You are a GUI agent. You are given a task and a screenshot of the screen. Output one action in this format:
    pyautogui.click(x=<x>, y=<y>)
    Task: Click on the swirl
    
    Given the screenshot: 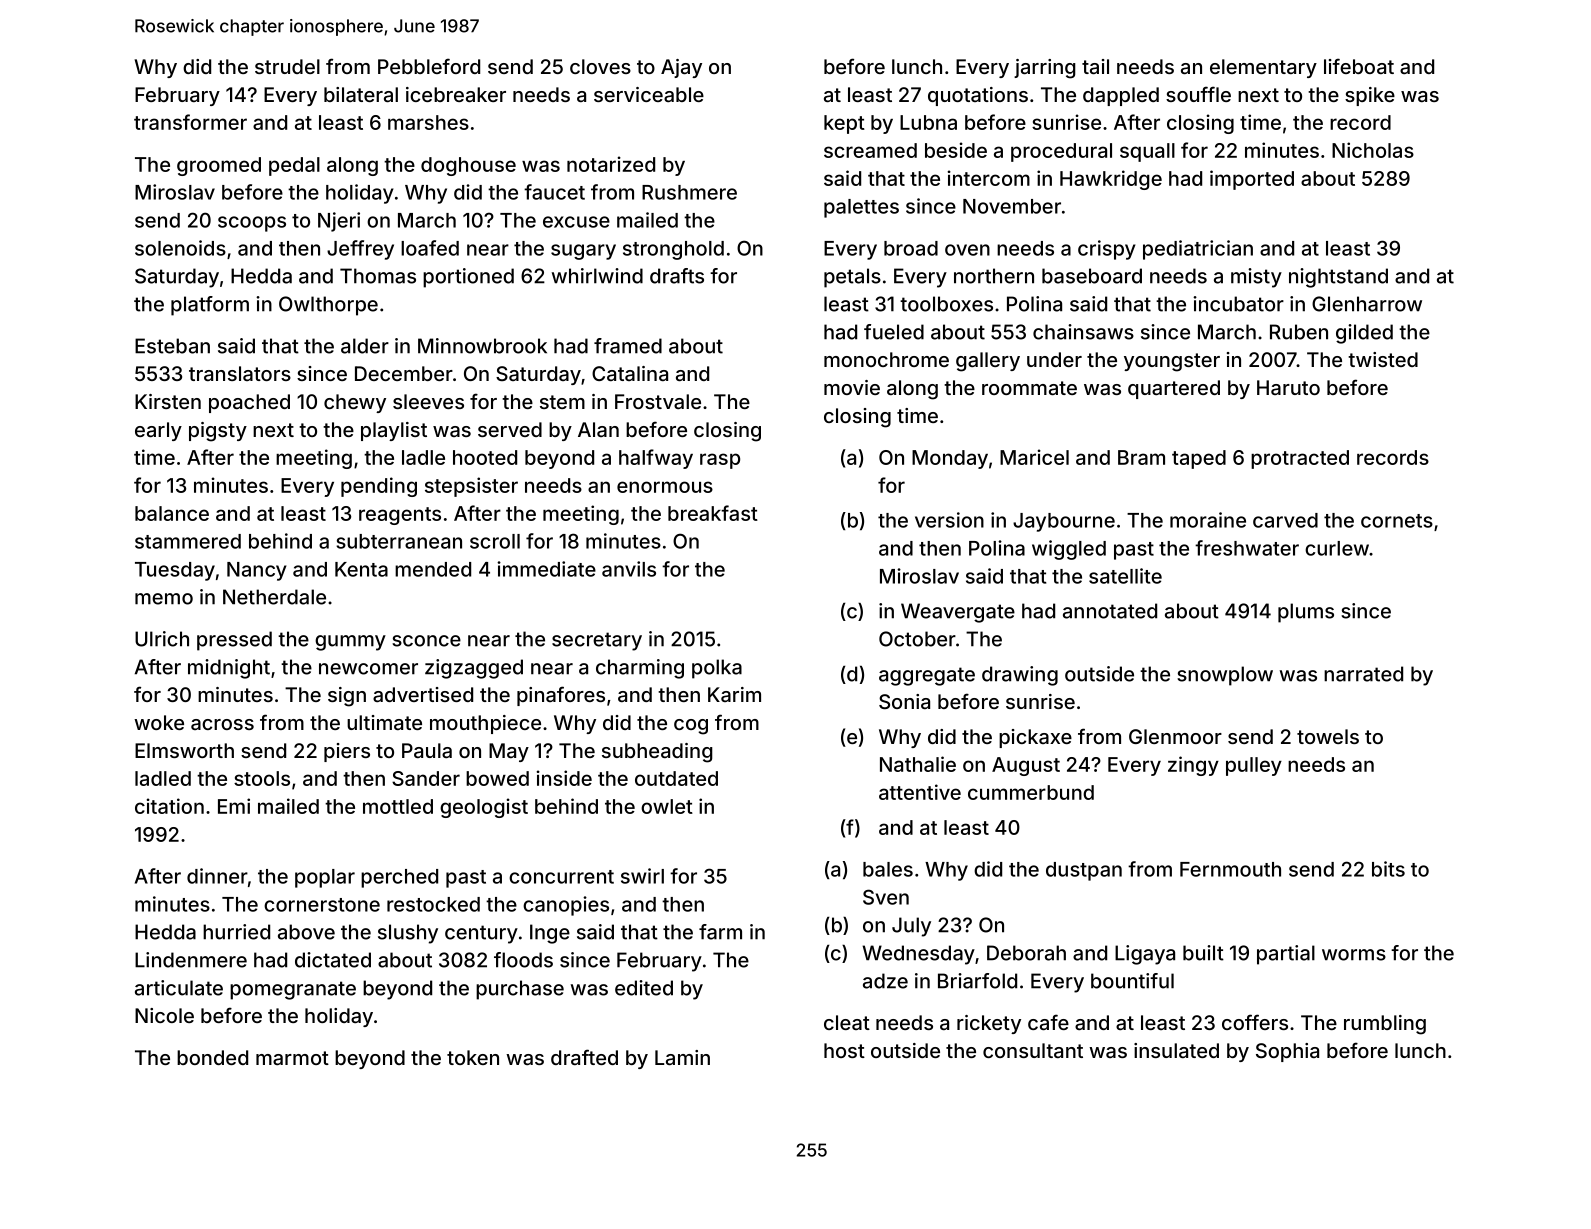 What is the action you would take?
    pyautogui.click(x=642, y=876)
